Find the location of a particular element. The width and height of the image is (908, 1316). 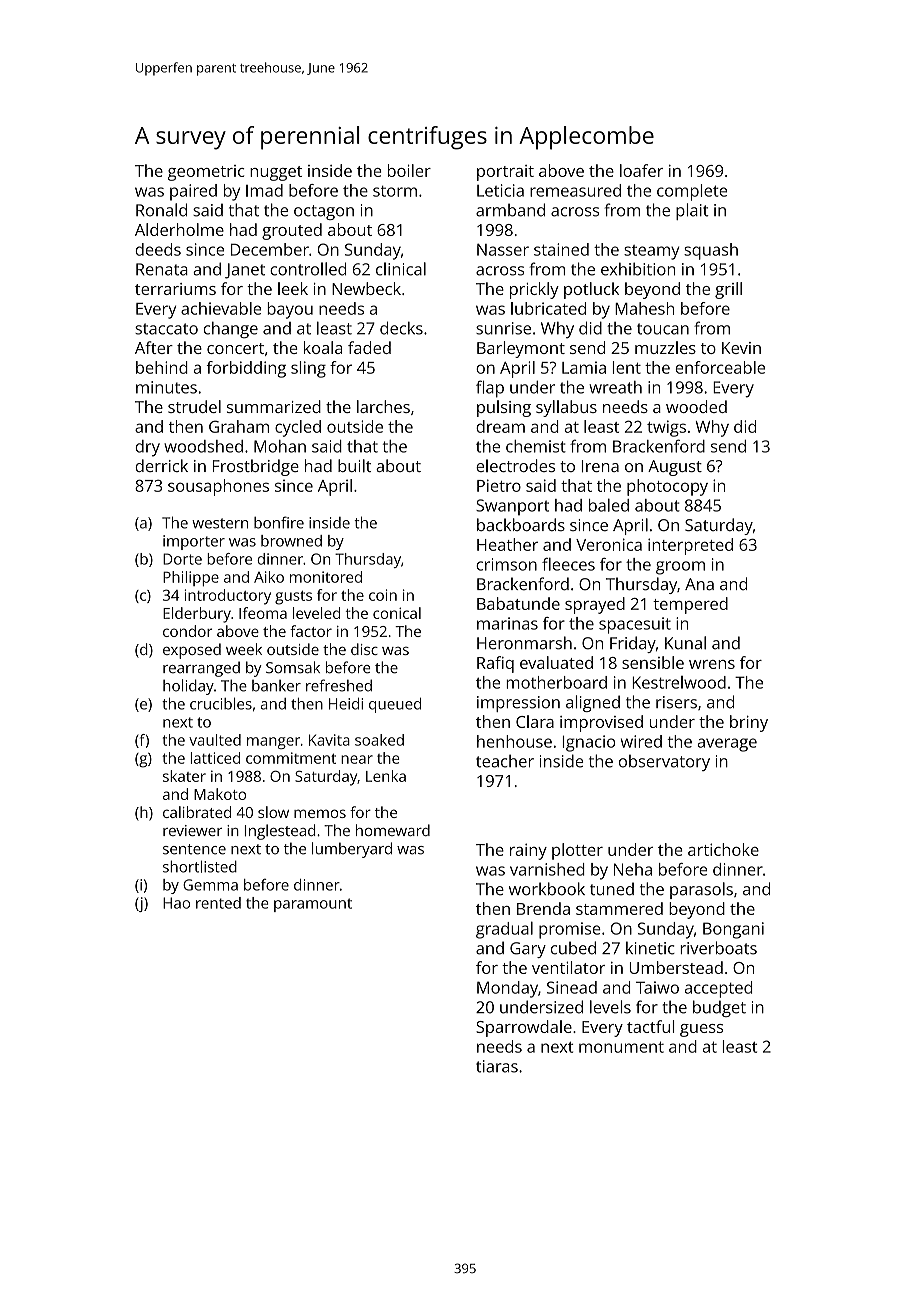

portrait is located at coordinates (505, 173).
